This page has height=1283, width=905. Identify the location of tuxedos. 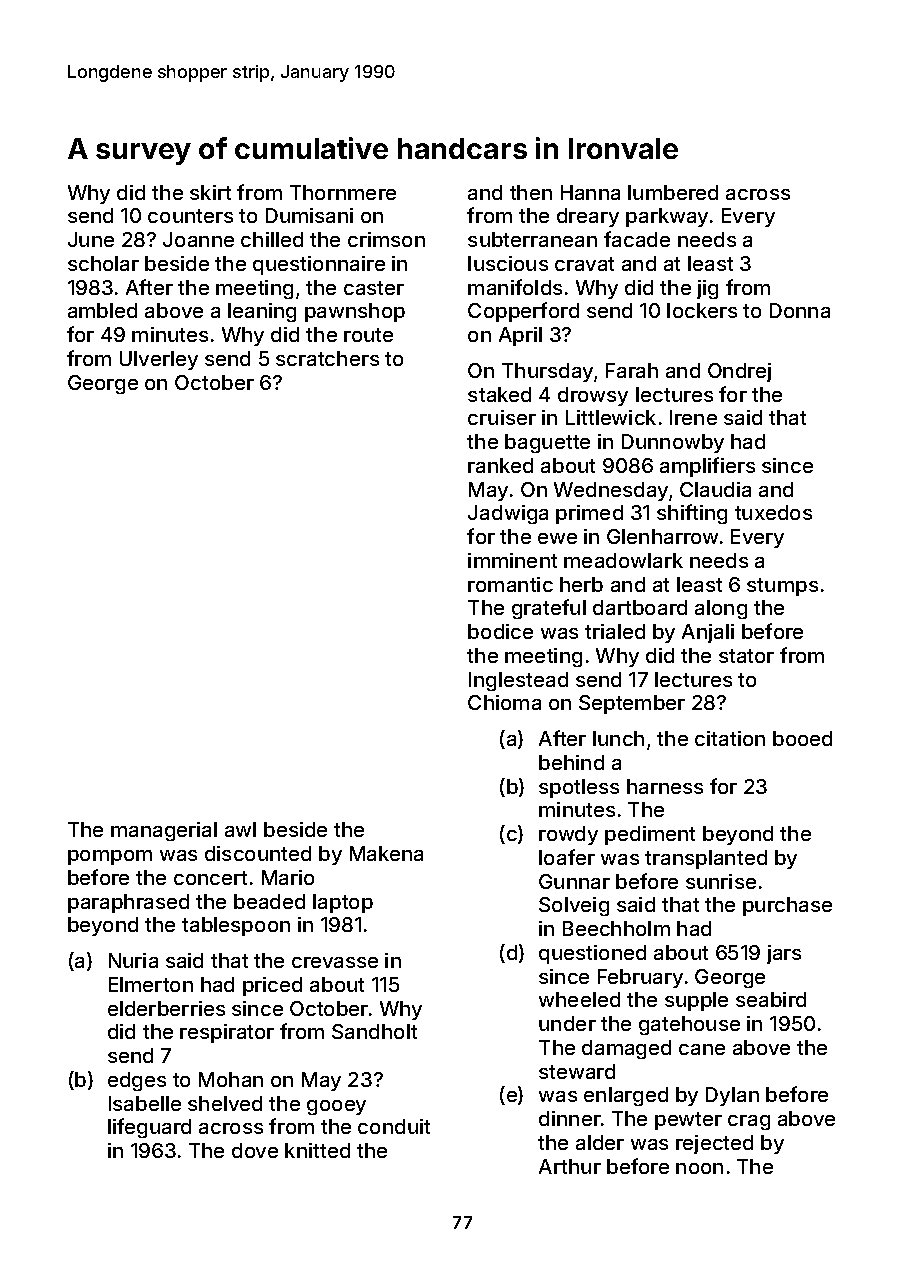
(773, 512).
